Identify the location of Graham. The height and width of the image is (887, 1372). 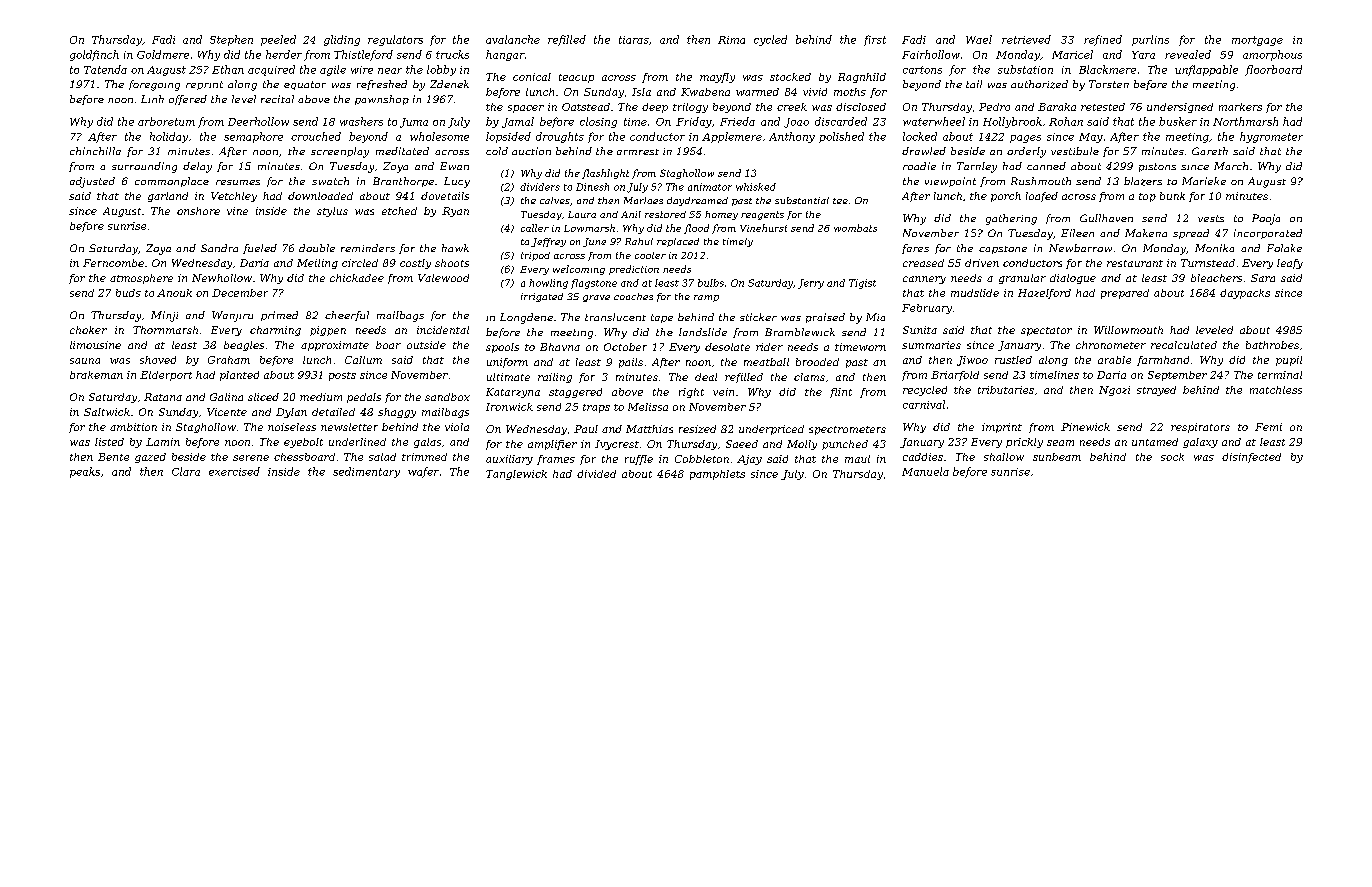
(229, 360).
